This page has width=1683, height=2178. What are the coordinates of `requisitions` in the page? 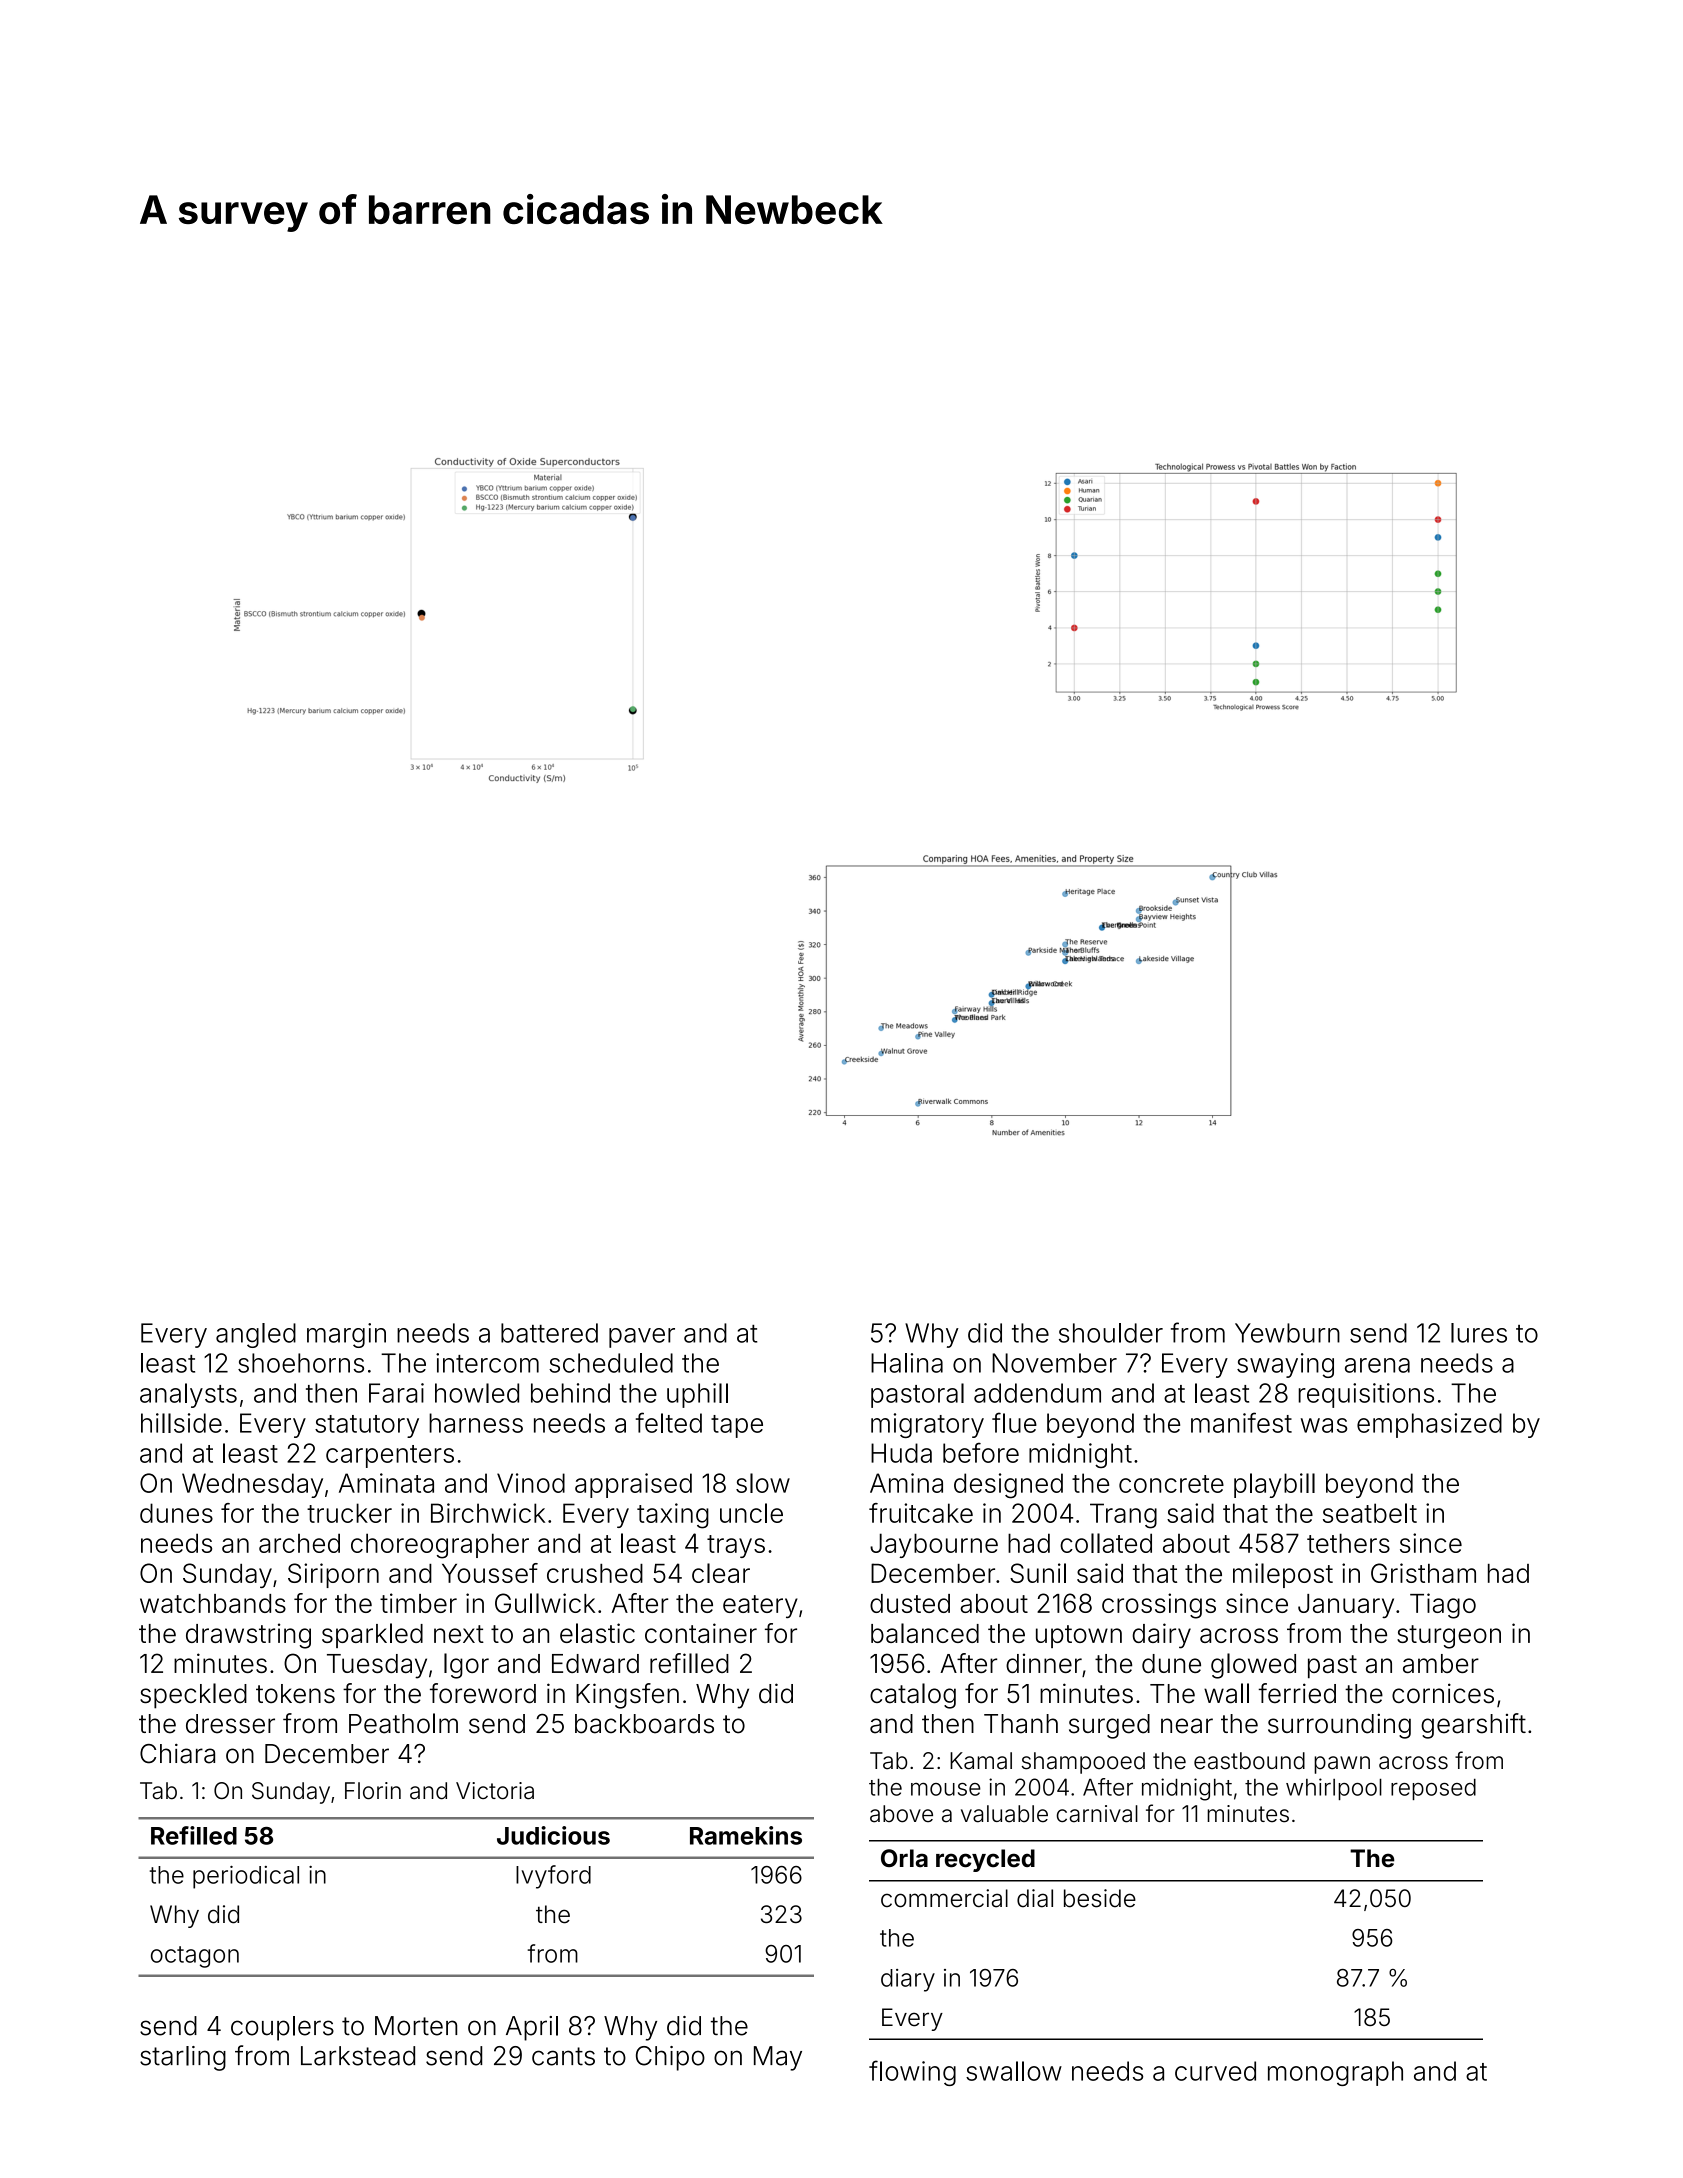 It's located at (1366, 1395).
